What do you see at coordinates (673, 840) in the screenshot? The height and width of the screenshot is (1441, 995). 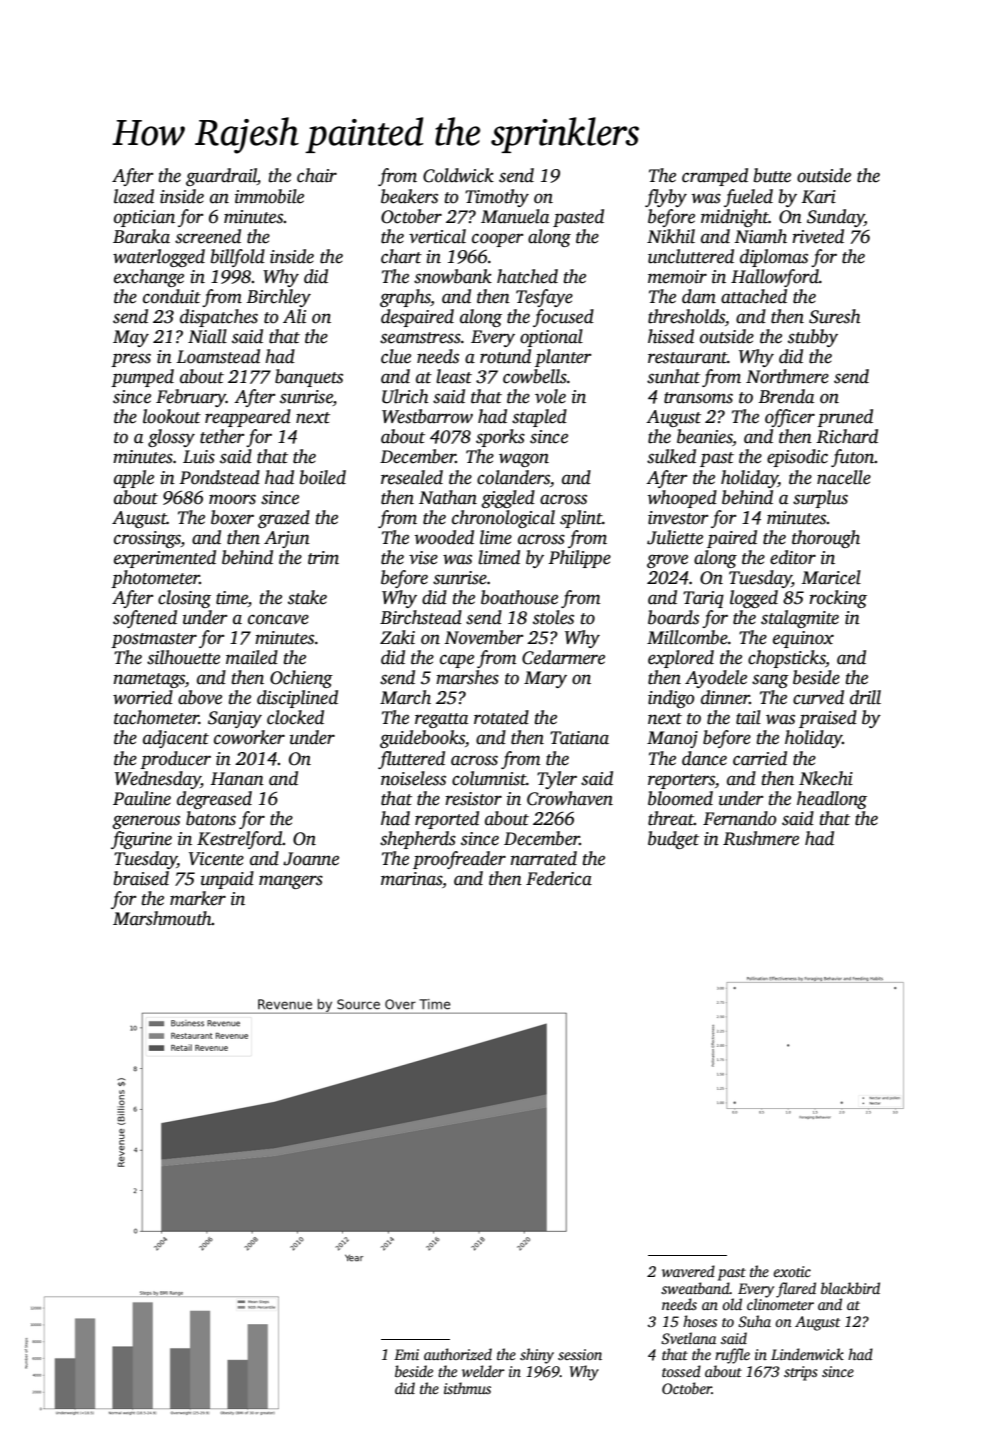 I see `budget` at bounding box center [673, 840].
